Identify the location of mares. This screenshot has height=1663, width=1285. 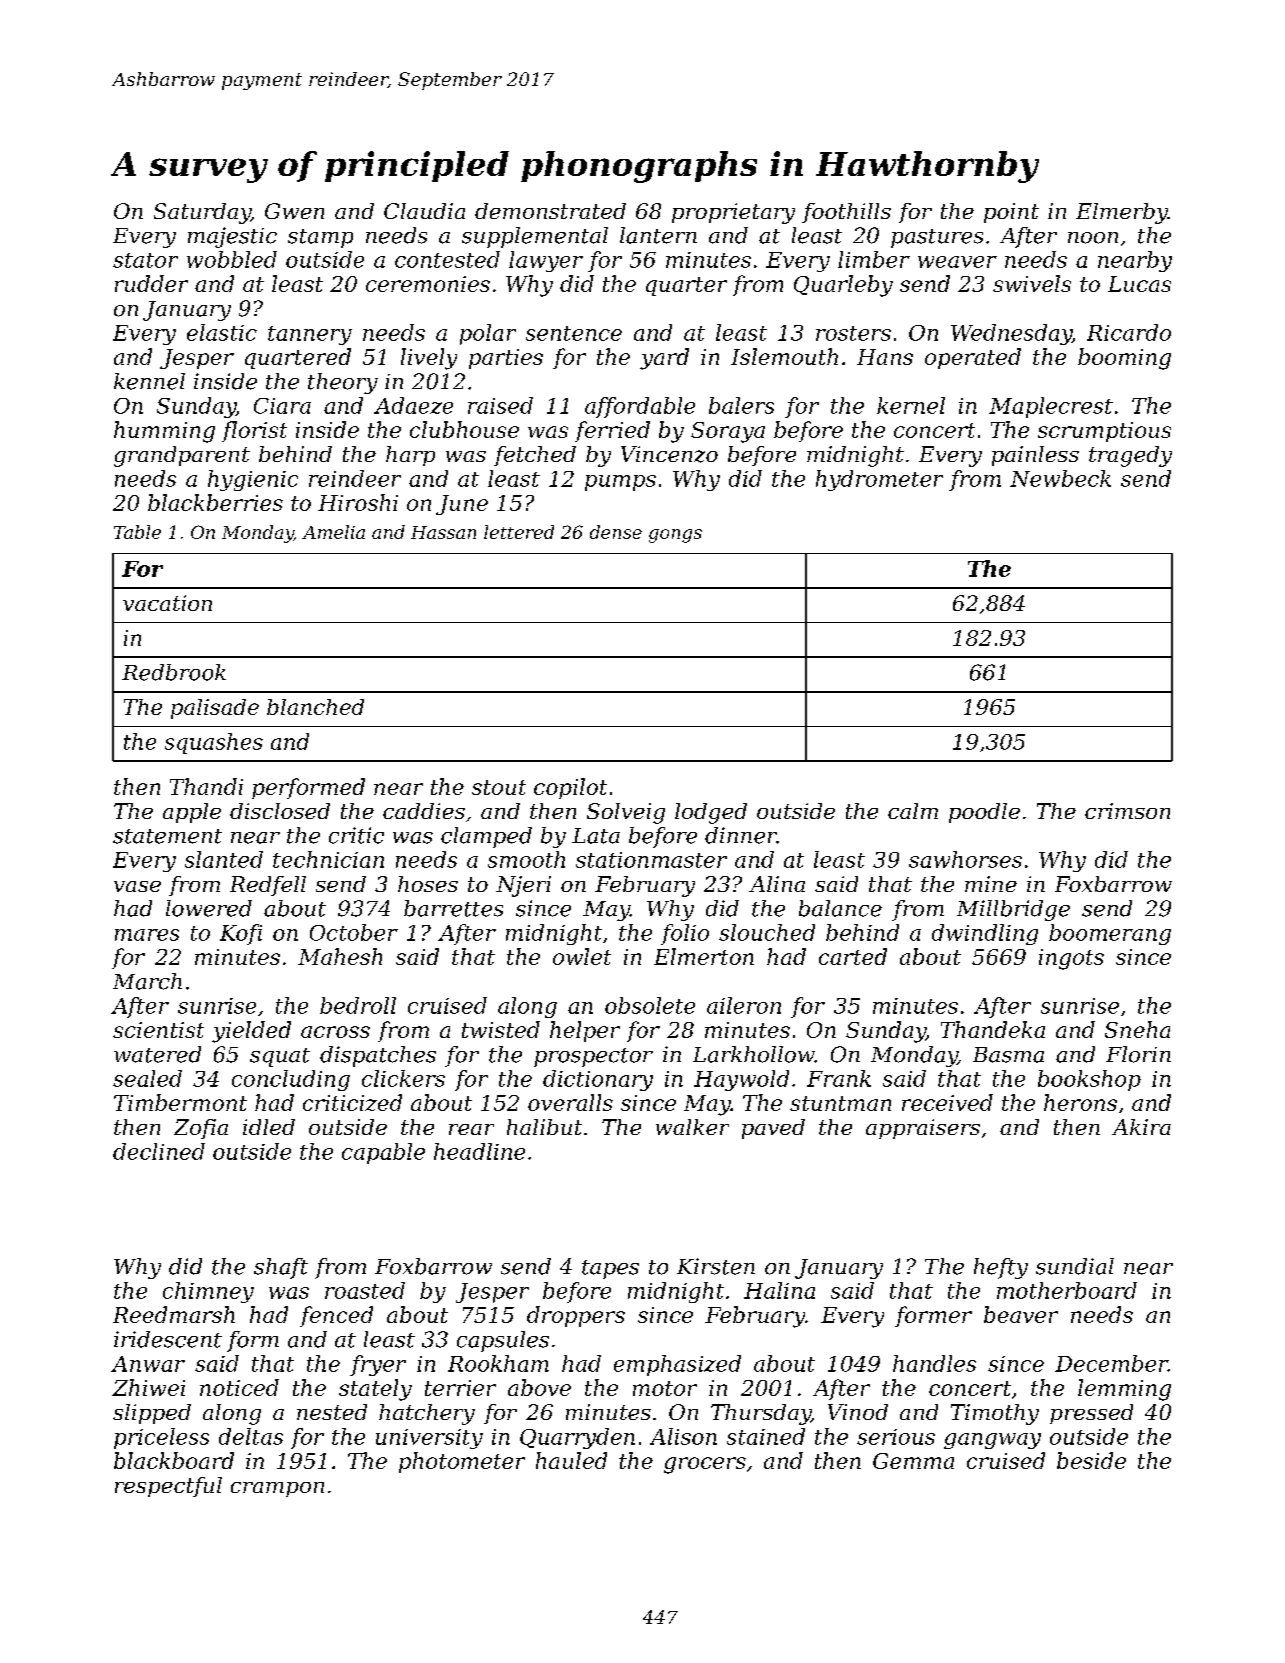
(147, 935).
